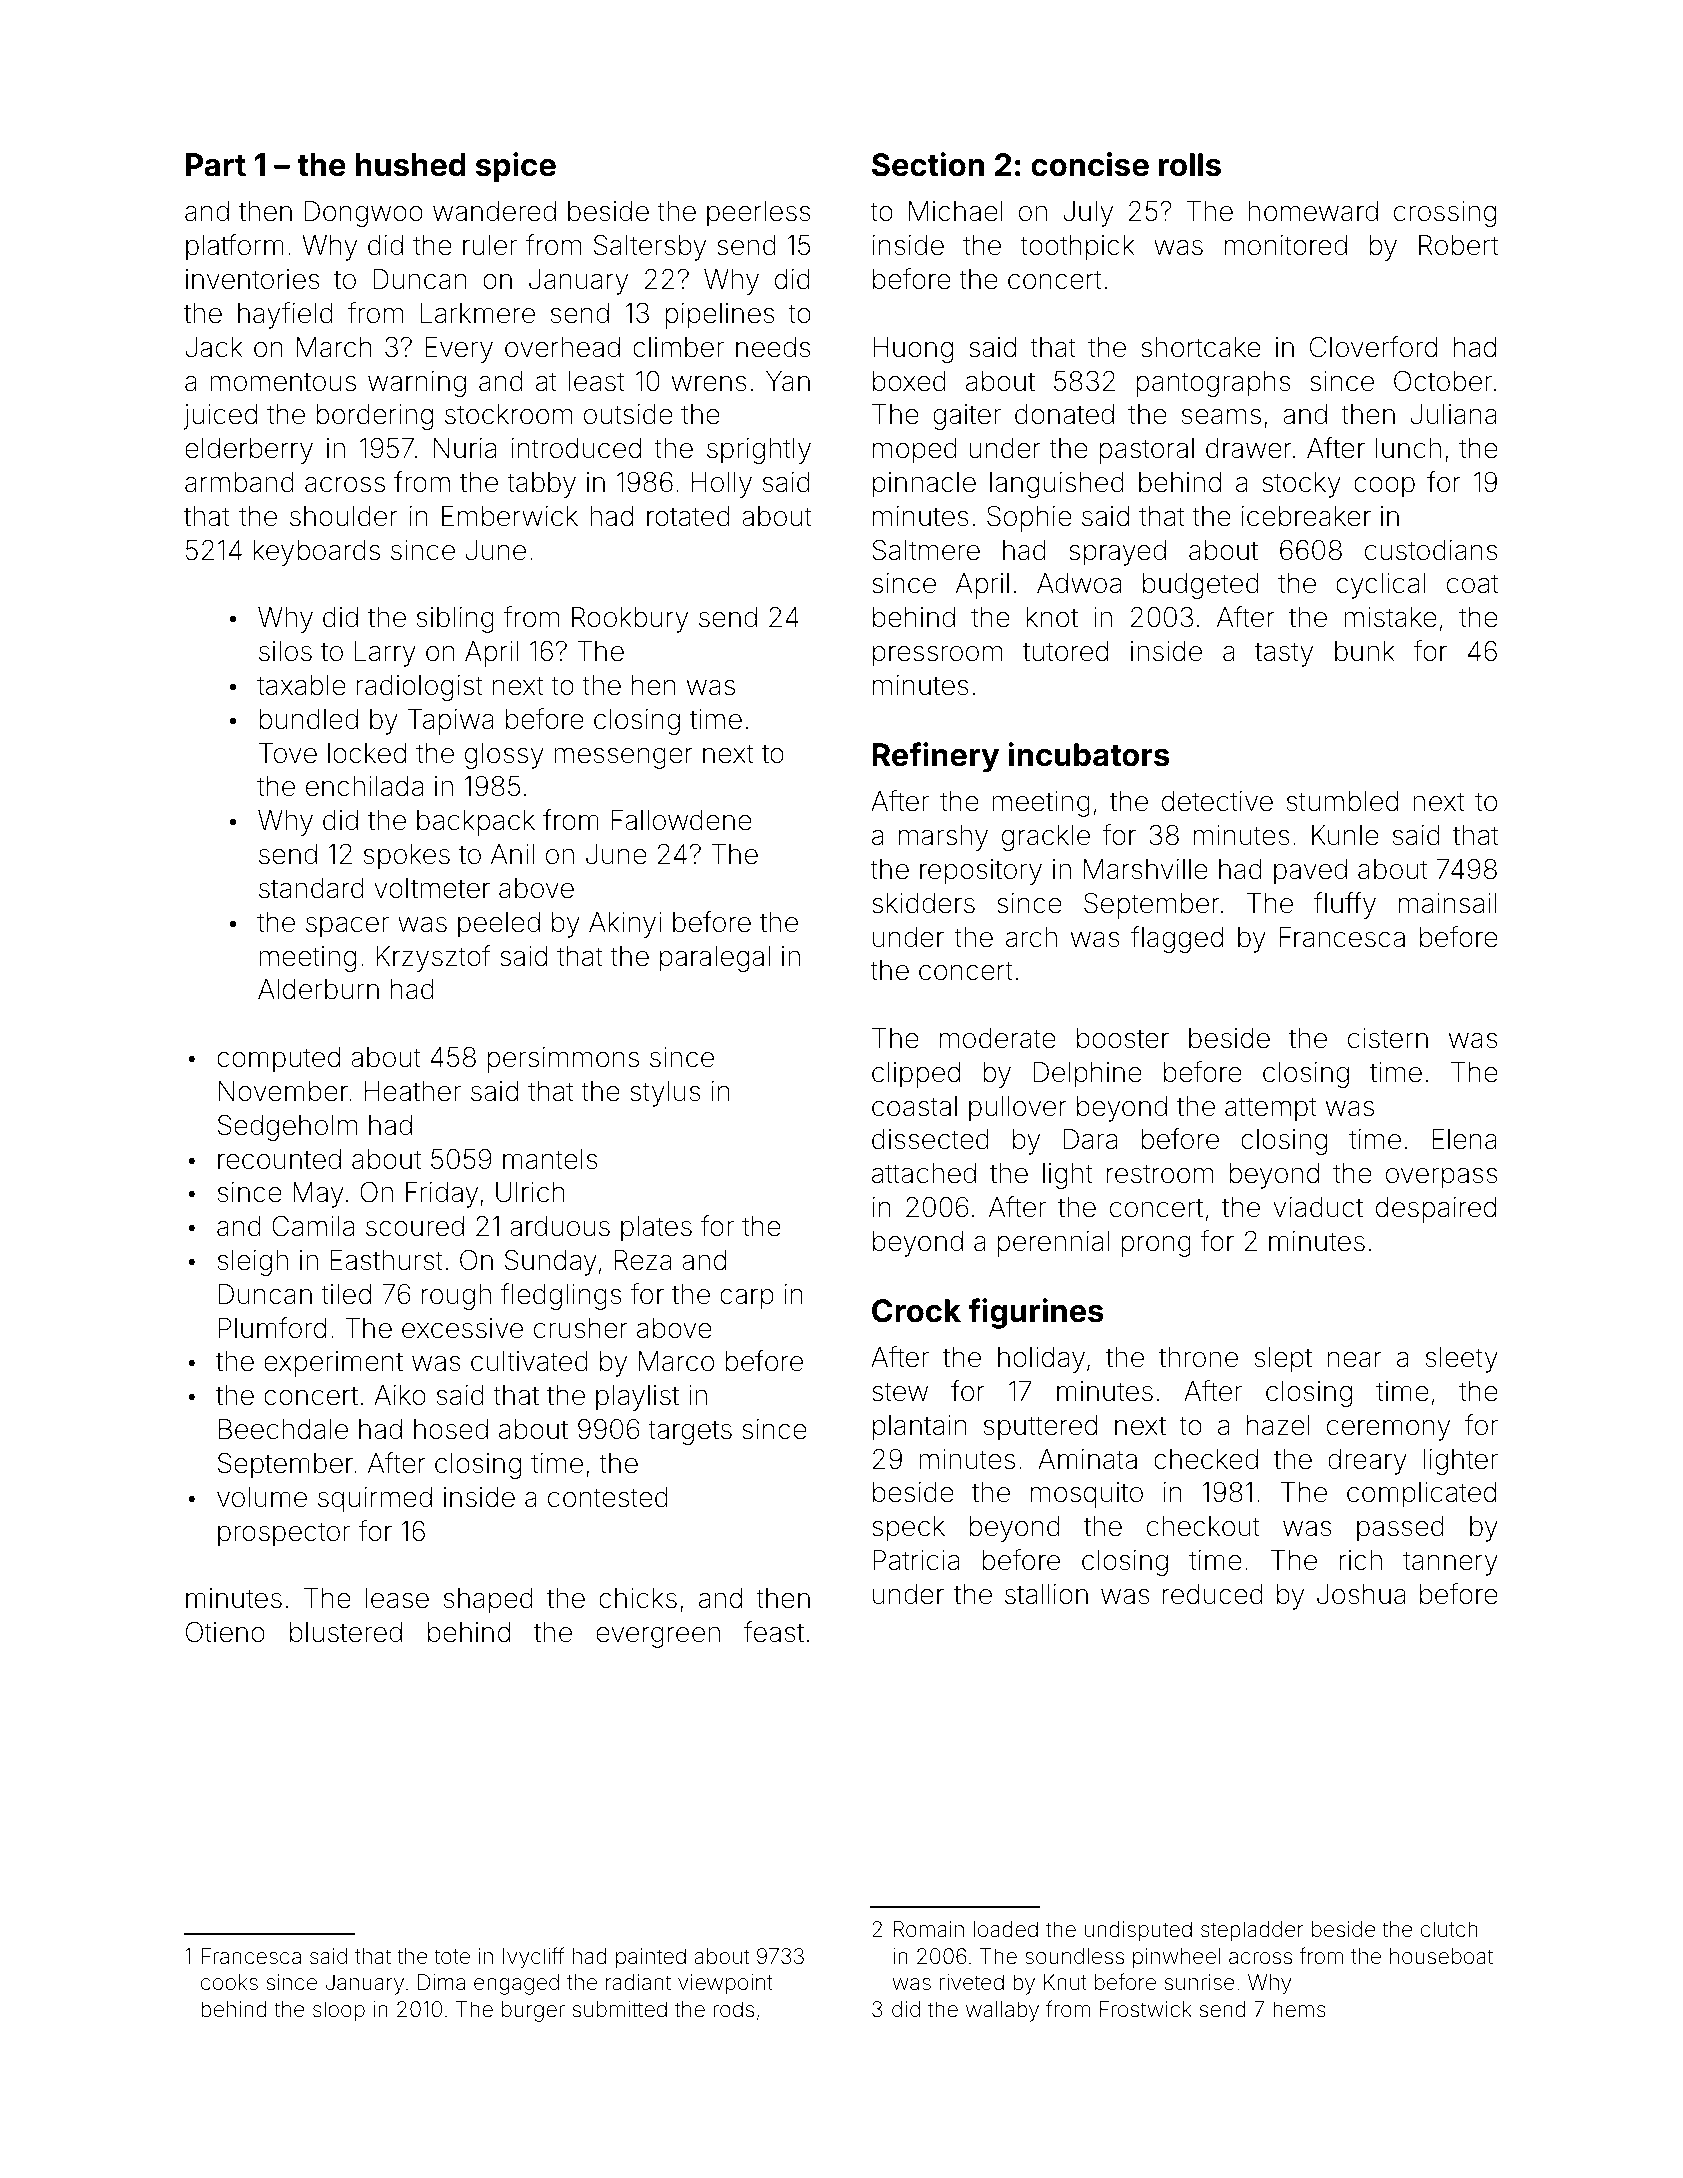 Image resolution: width=1683 pixels, height=2178 pixels. What do you see at coordinates (488, 1601) in the page?
I see `shaped` at bounding box center [488, 1601].
